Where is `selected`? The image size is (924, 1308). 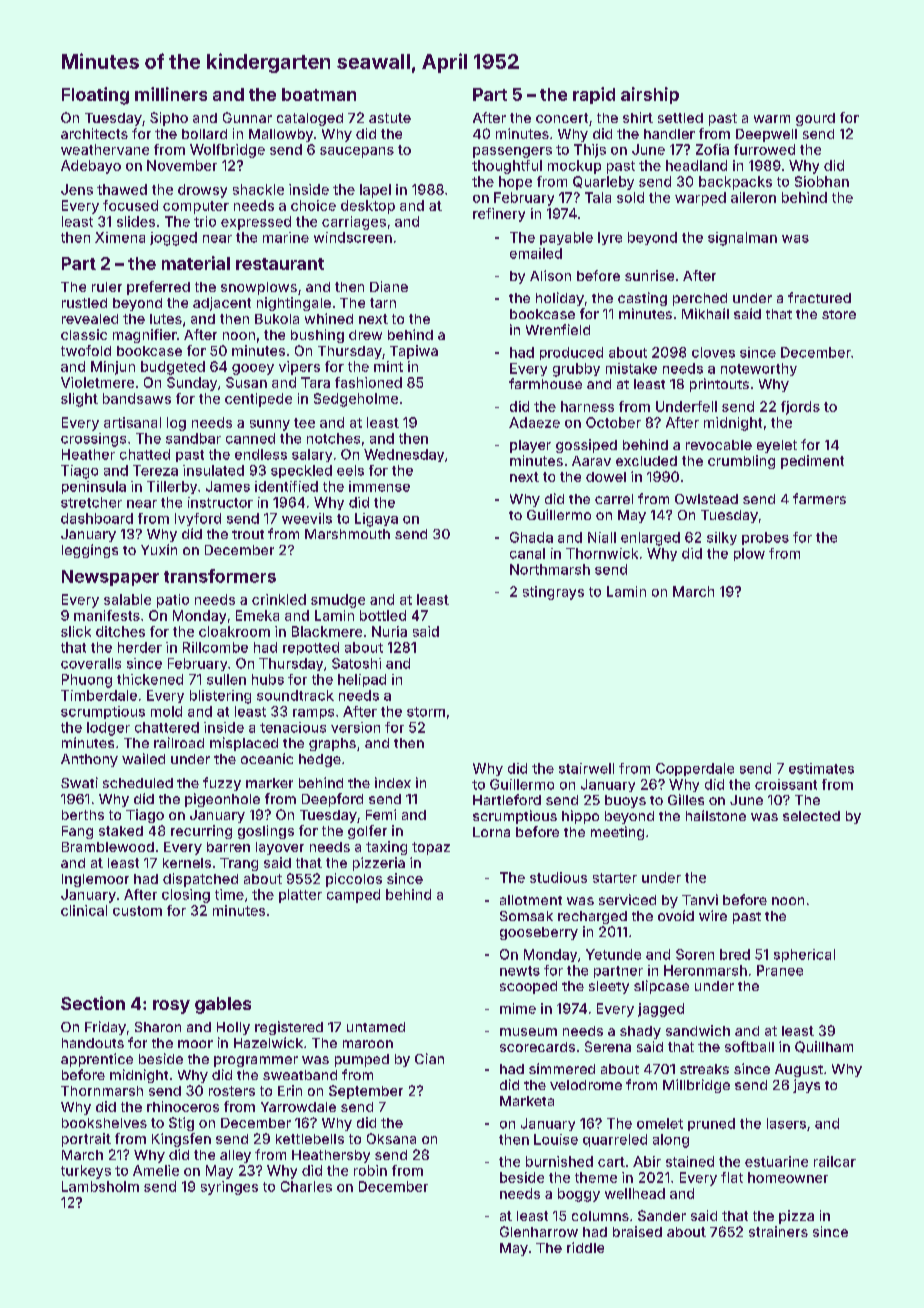 selected is located at coordinates (811, 816).
